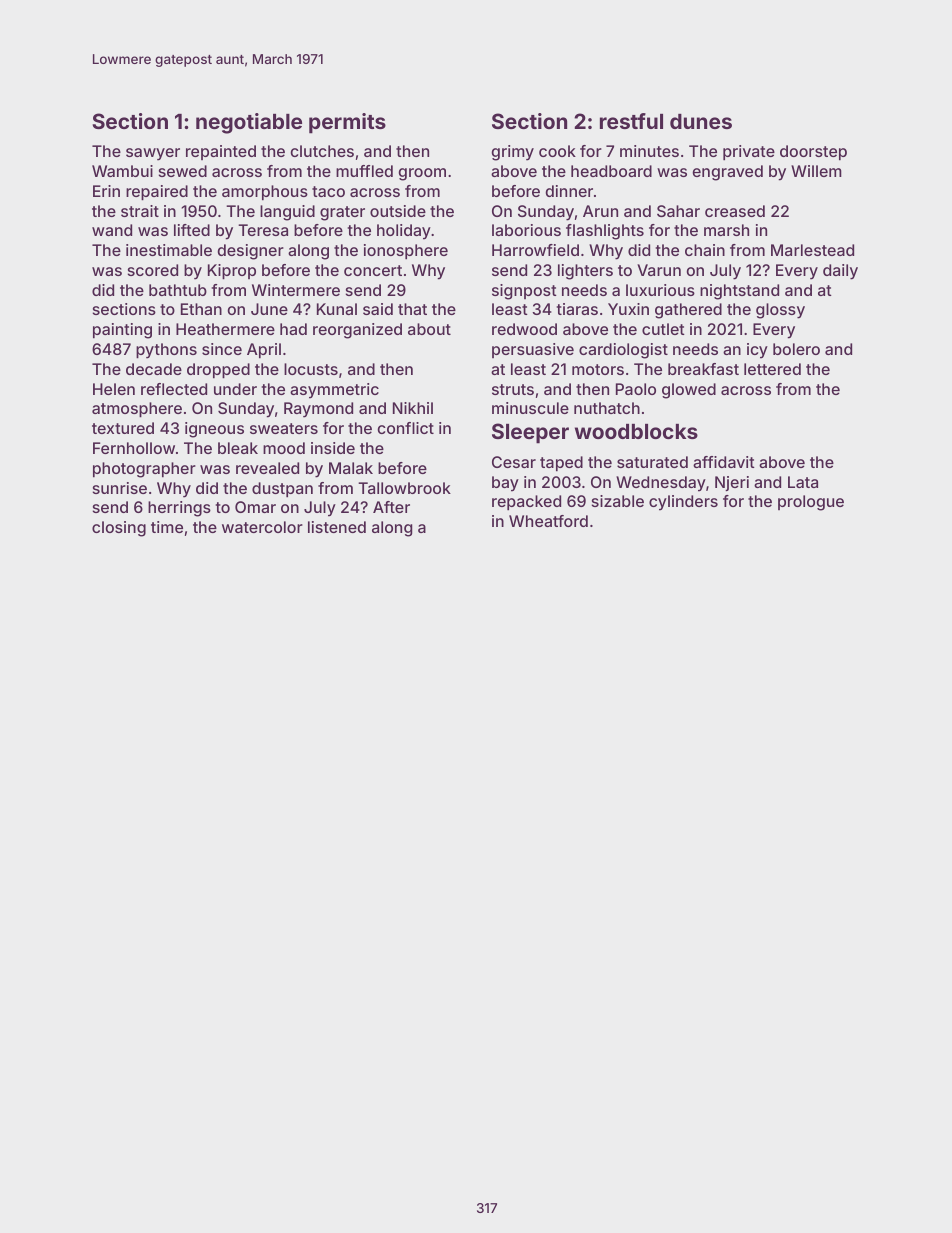  What do you see at coordinates (232, 272) in the document?
I see `Kiprop` at bounding box center [232, 272].
